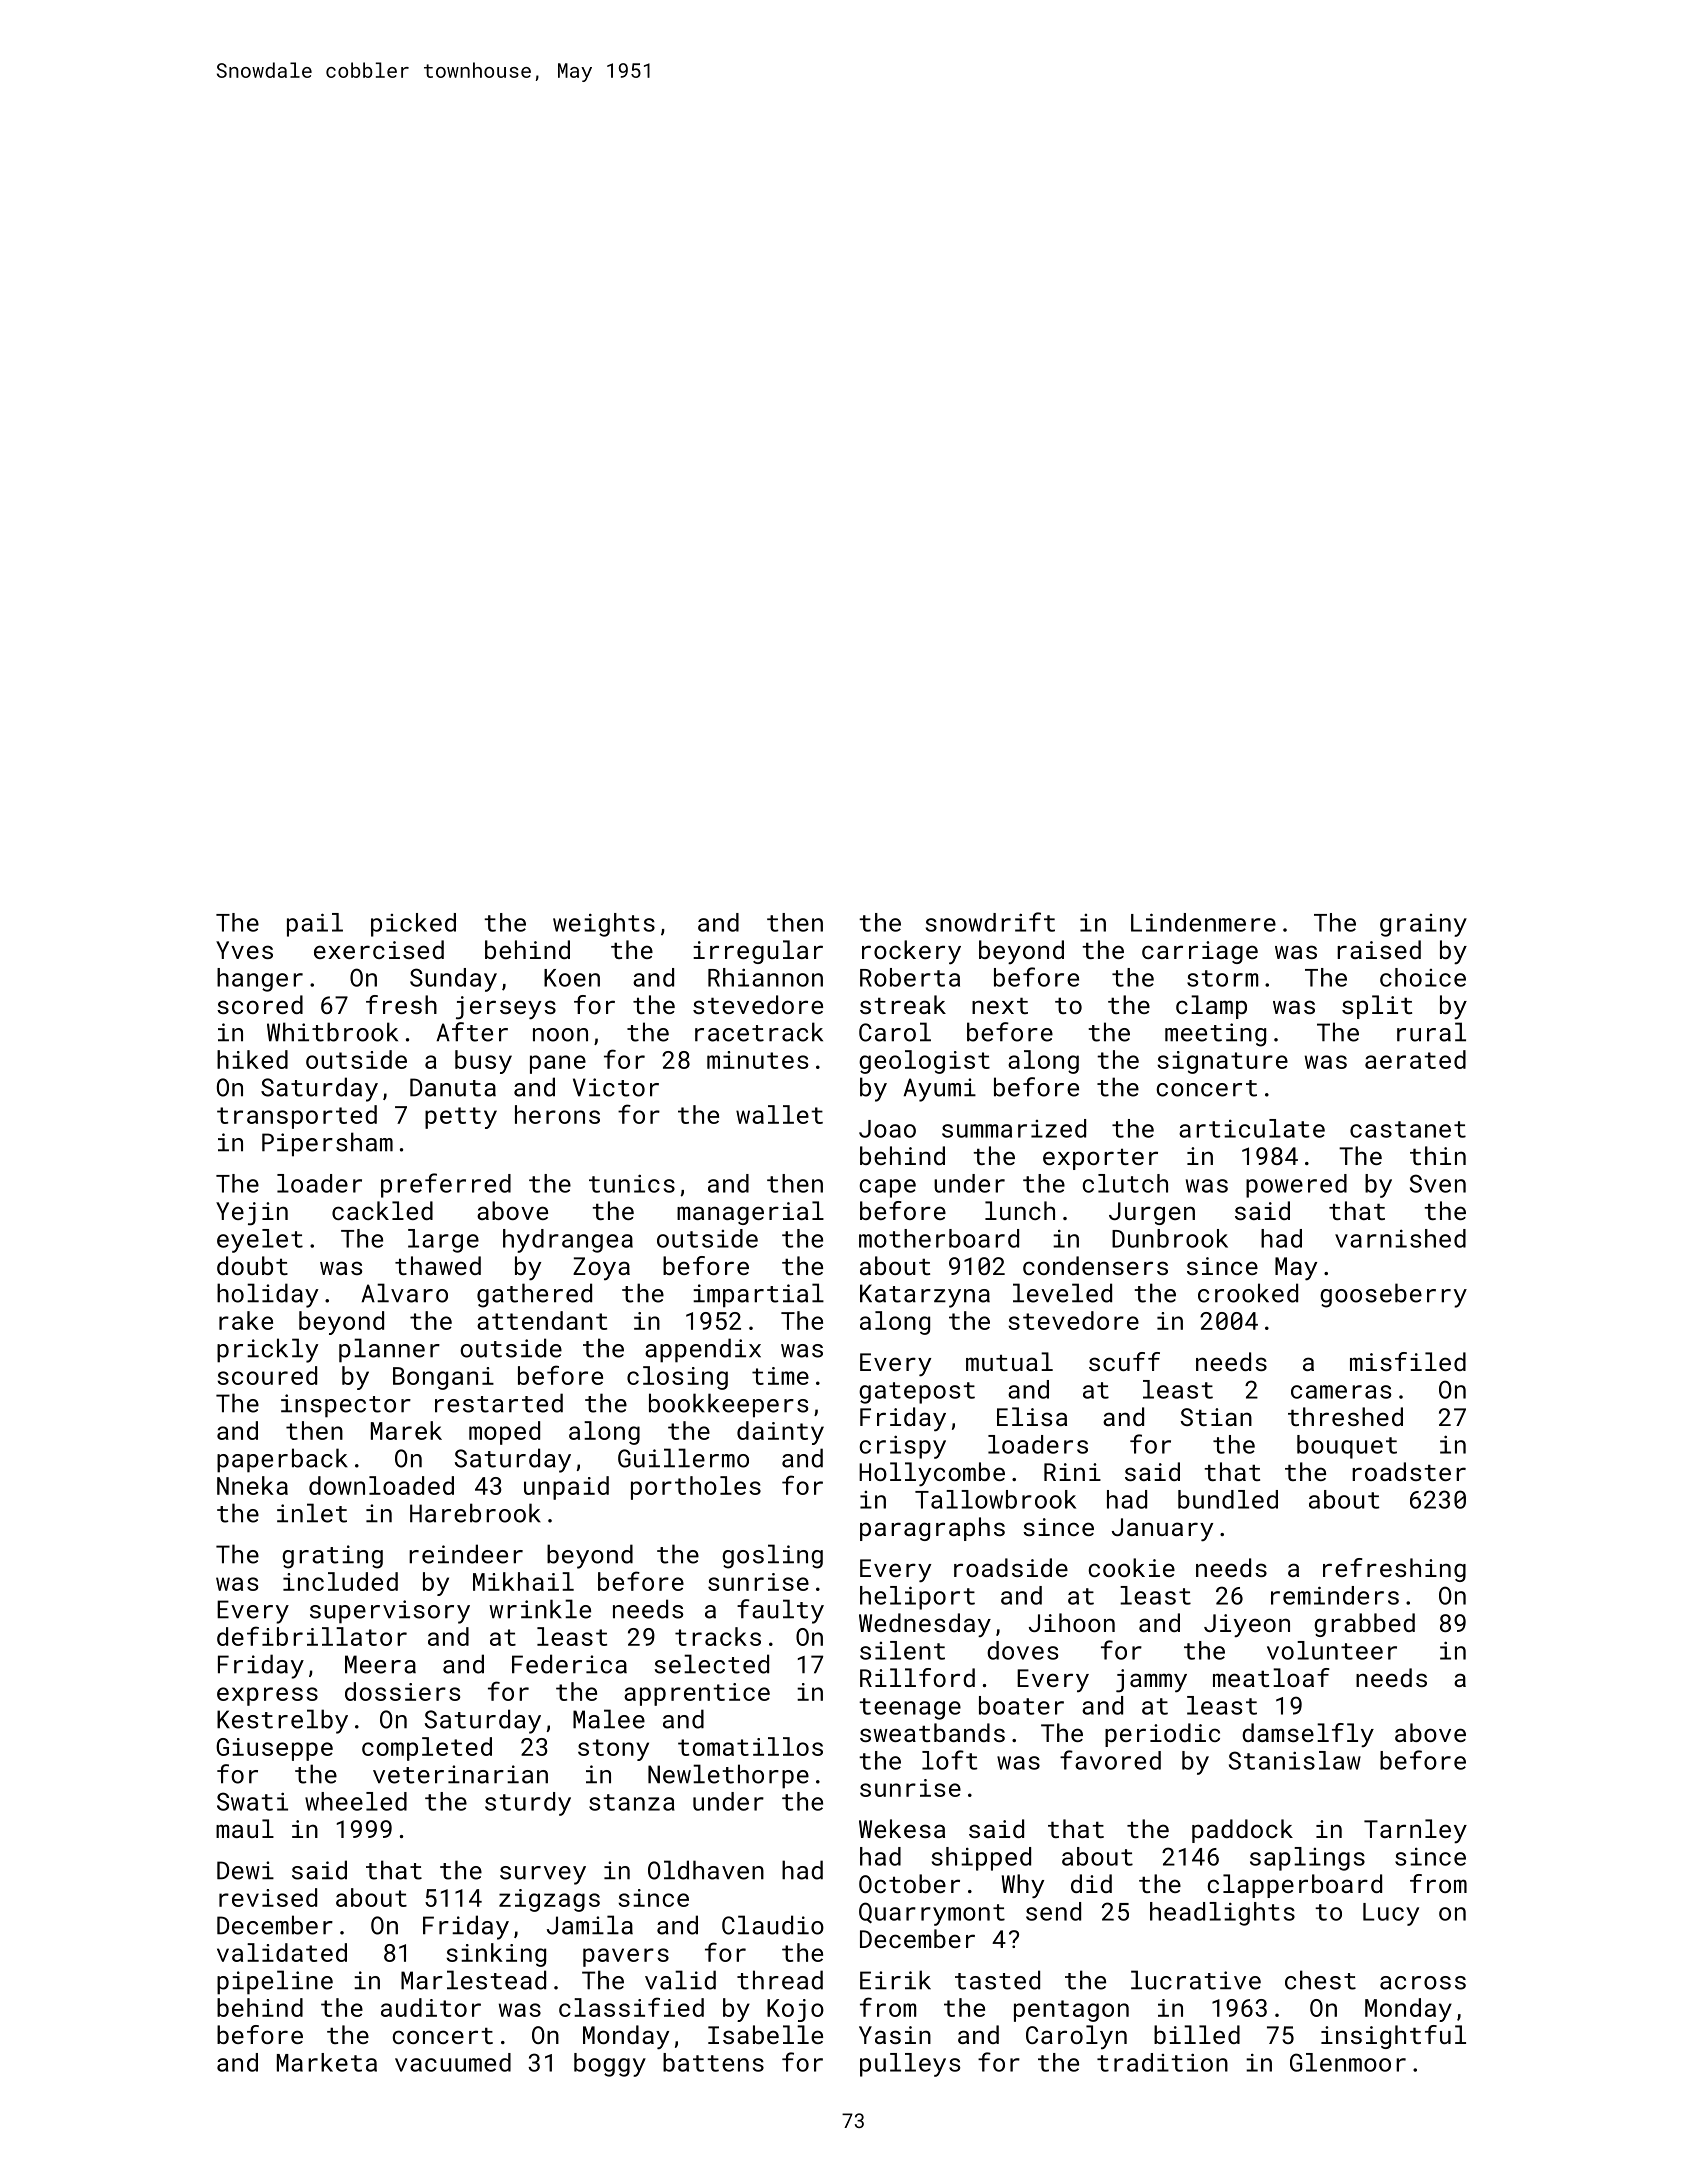 The image size is (1683, 2178). Describe the element at coordinates (1162, 1530) in the image. I see `January` at that location.
